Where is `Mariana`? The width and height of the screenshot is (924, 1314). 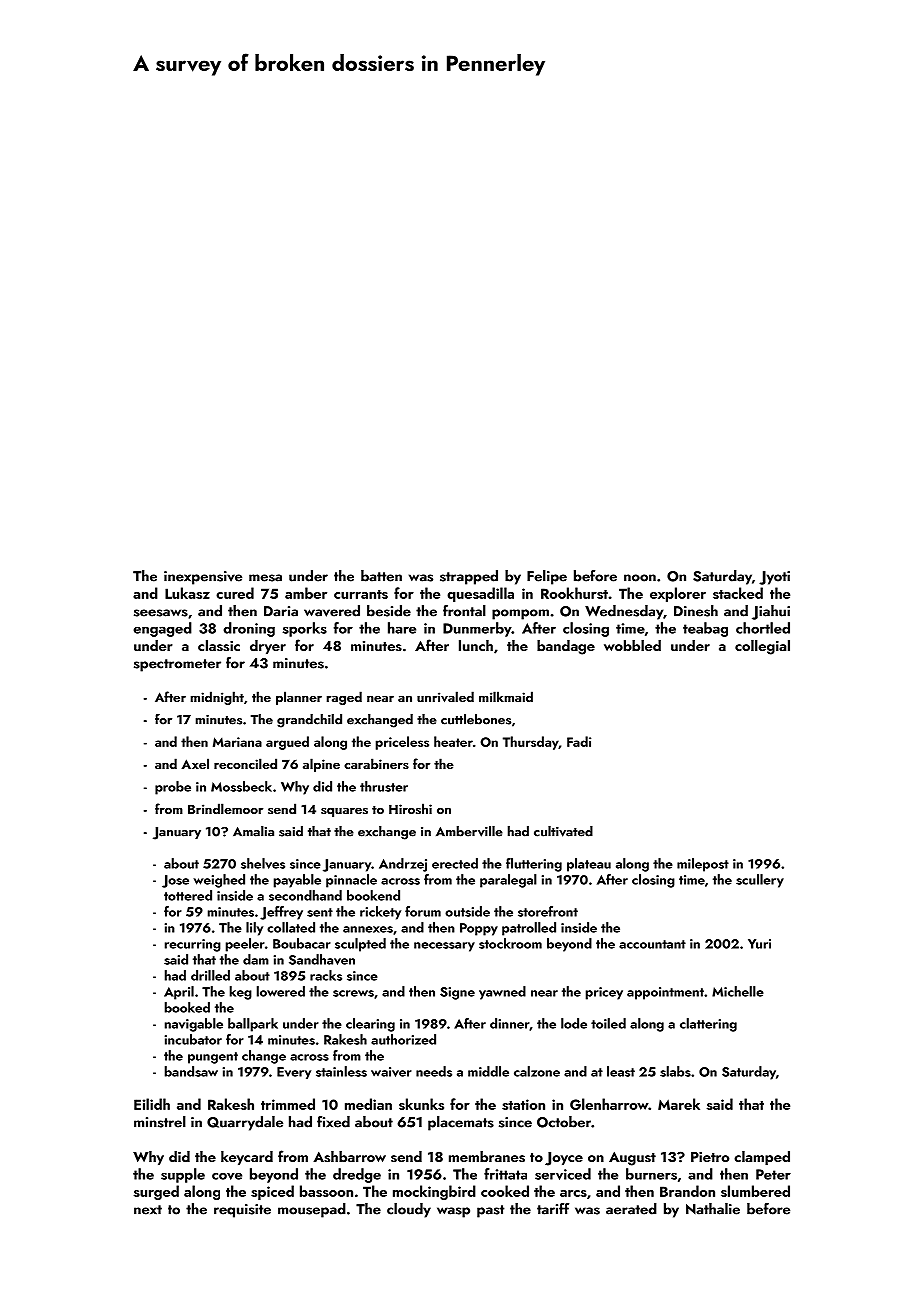 Mariana is located at coordinates (237, 742).
